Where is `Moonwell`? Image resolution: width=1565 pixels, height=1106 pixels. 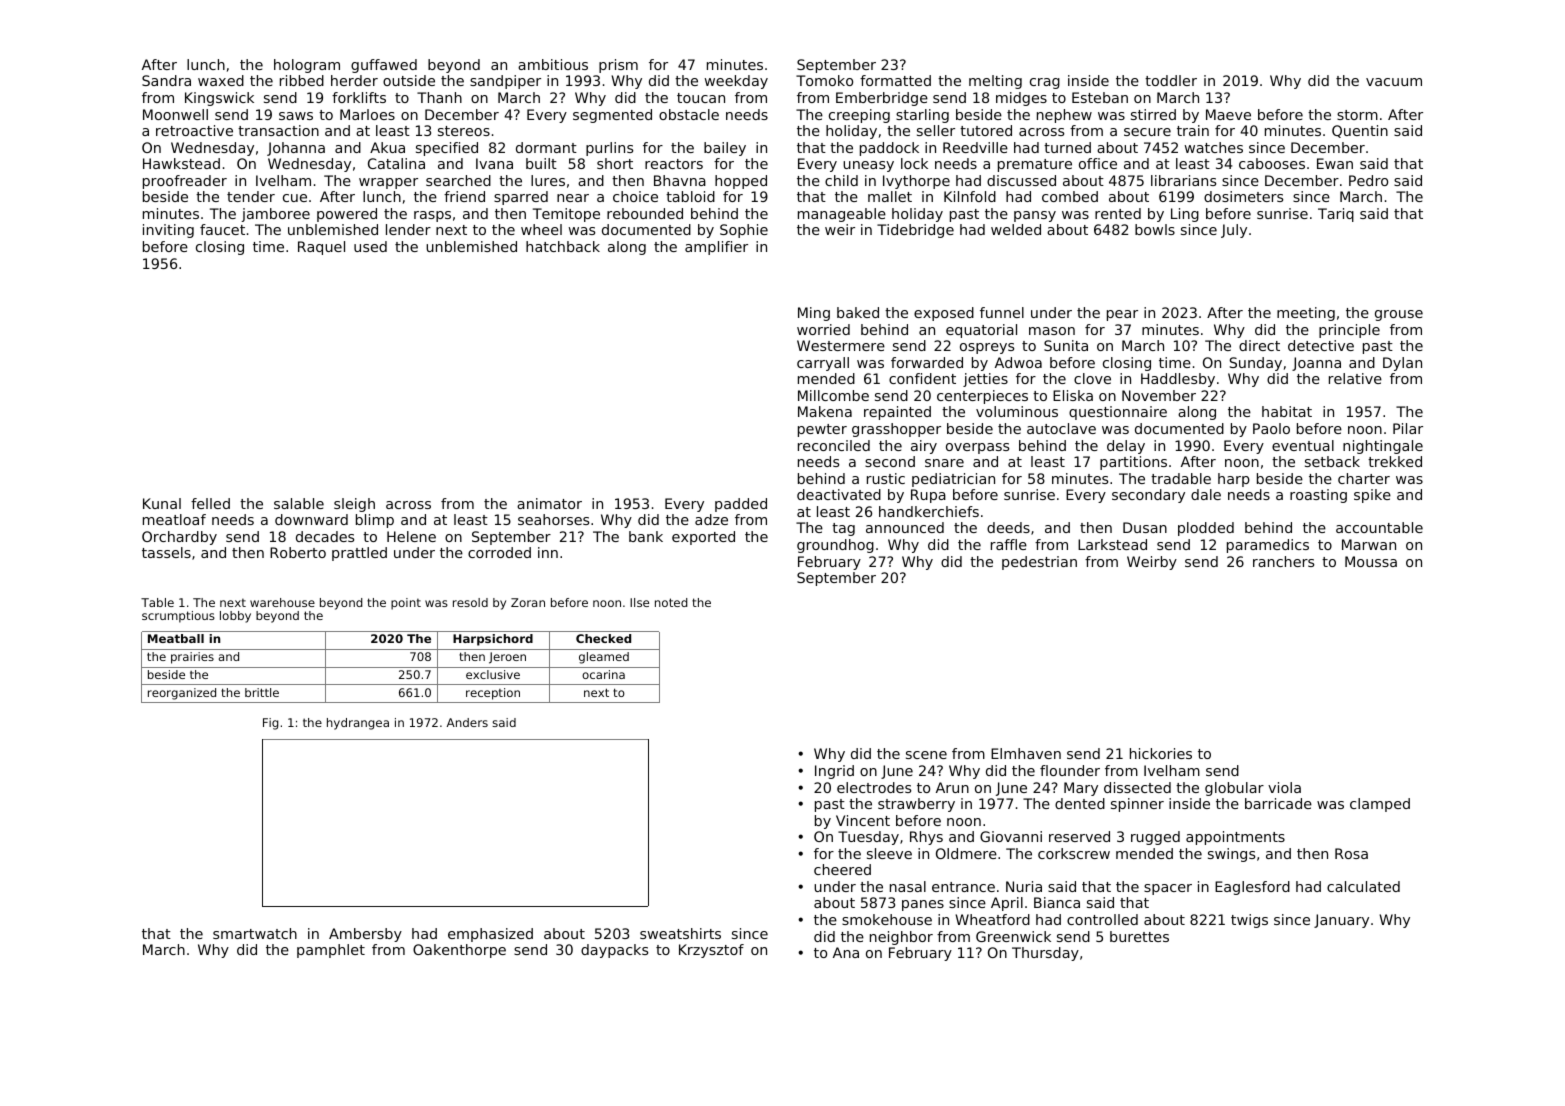
Moonwell is located at coordinates (175, 114).
